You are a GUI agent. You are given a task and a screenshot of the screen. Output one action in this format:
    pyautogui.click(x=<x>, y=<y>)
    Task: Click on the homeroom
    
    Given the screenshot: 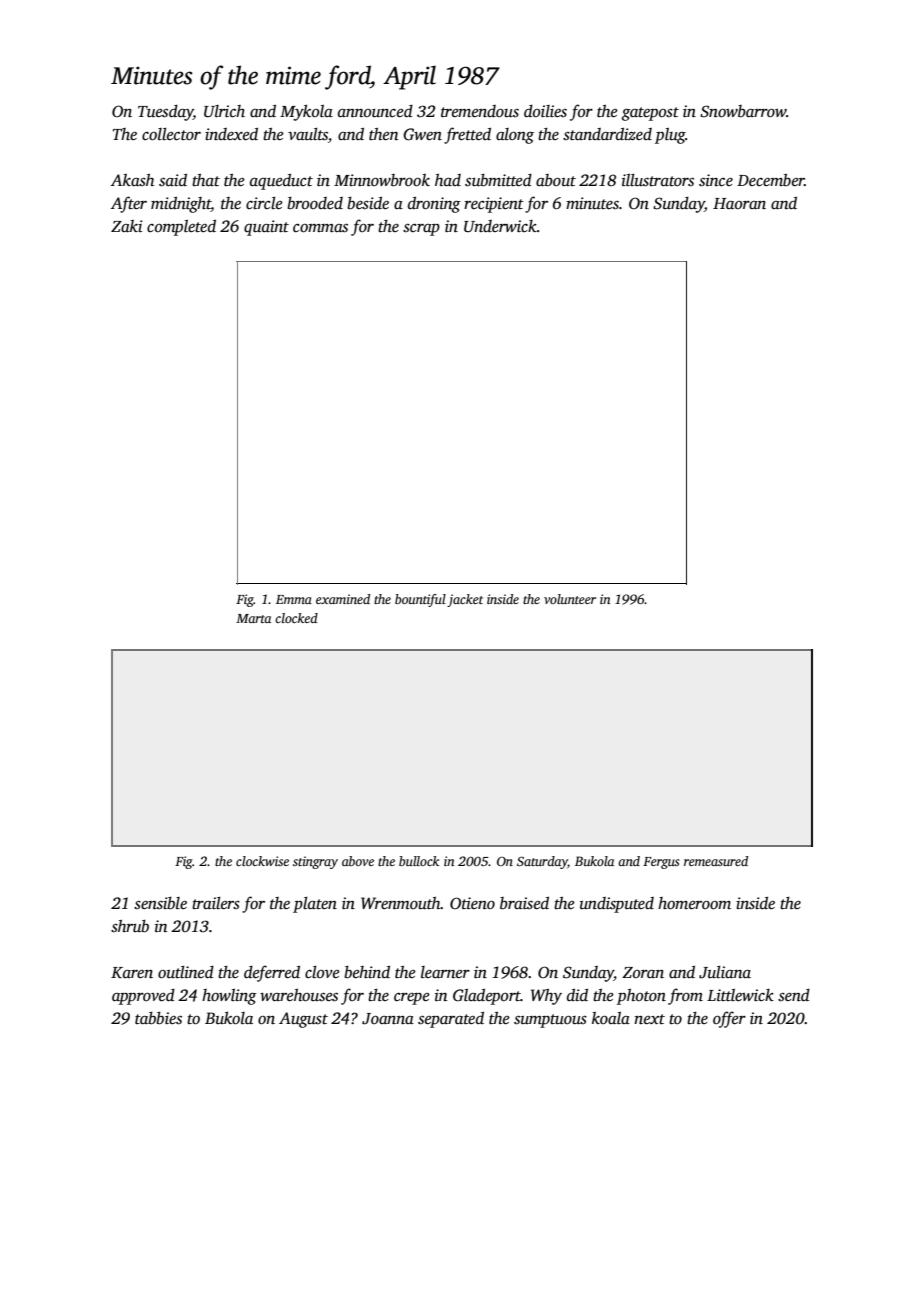 What is the action you would take?
    pyautogui.click(x=694, y=903)
